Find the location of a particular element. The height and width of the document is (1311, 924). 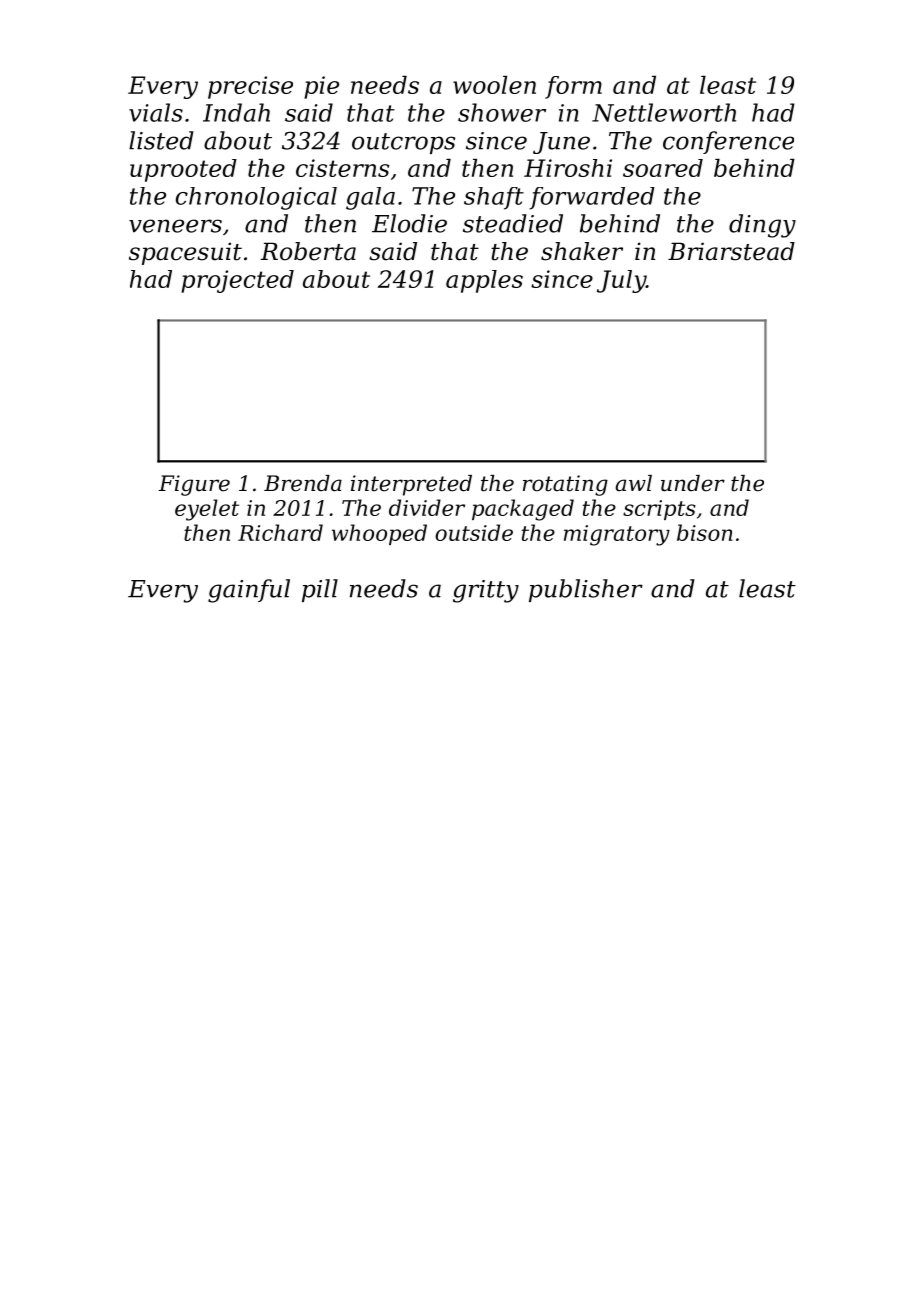

pill is located at coordinates (320, 590).
